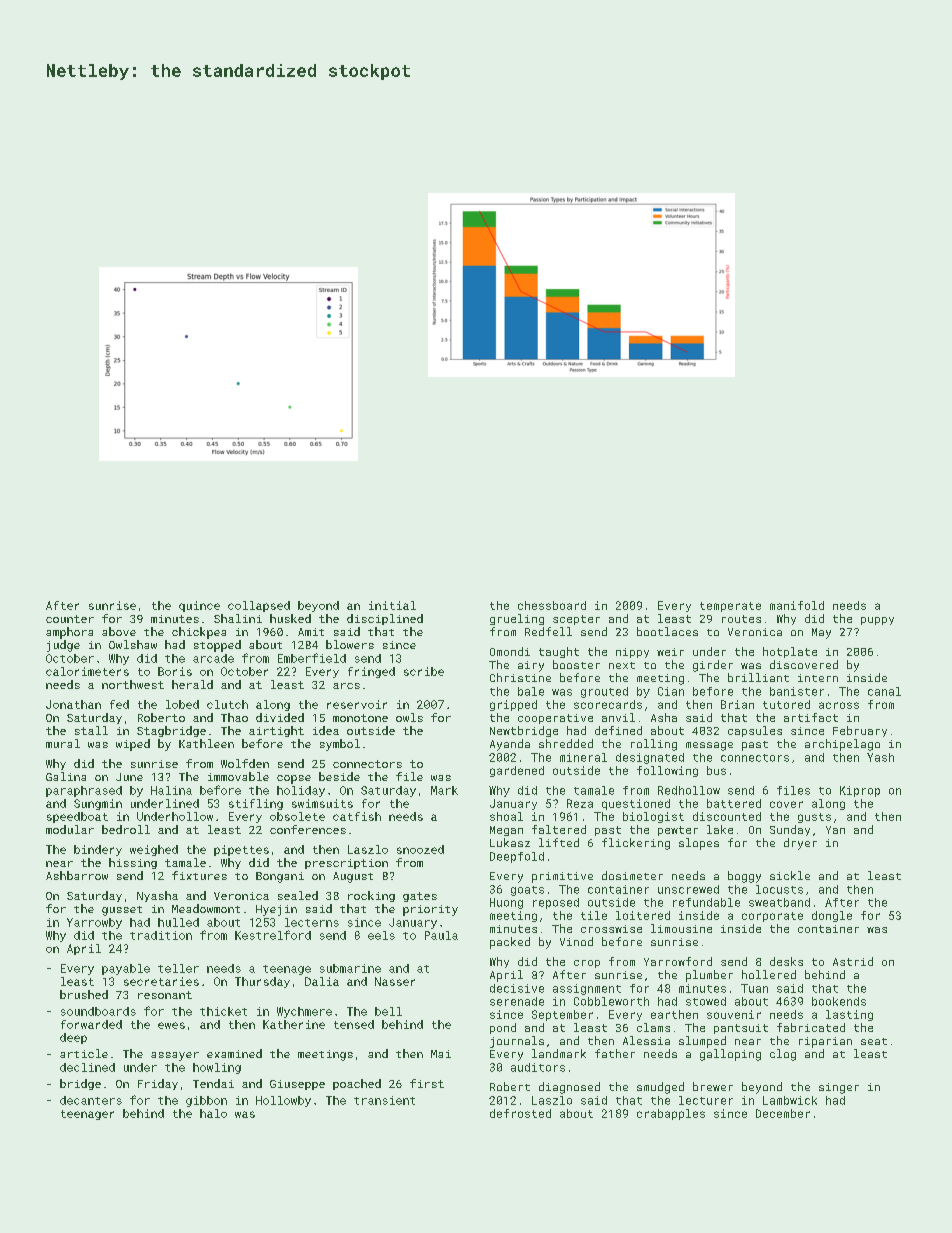 This document has width=952, height=1233. Describe the element at coordinates (392, 605) in the document. I see `initial` at that location.
